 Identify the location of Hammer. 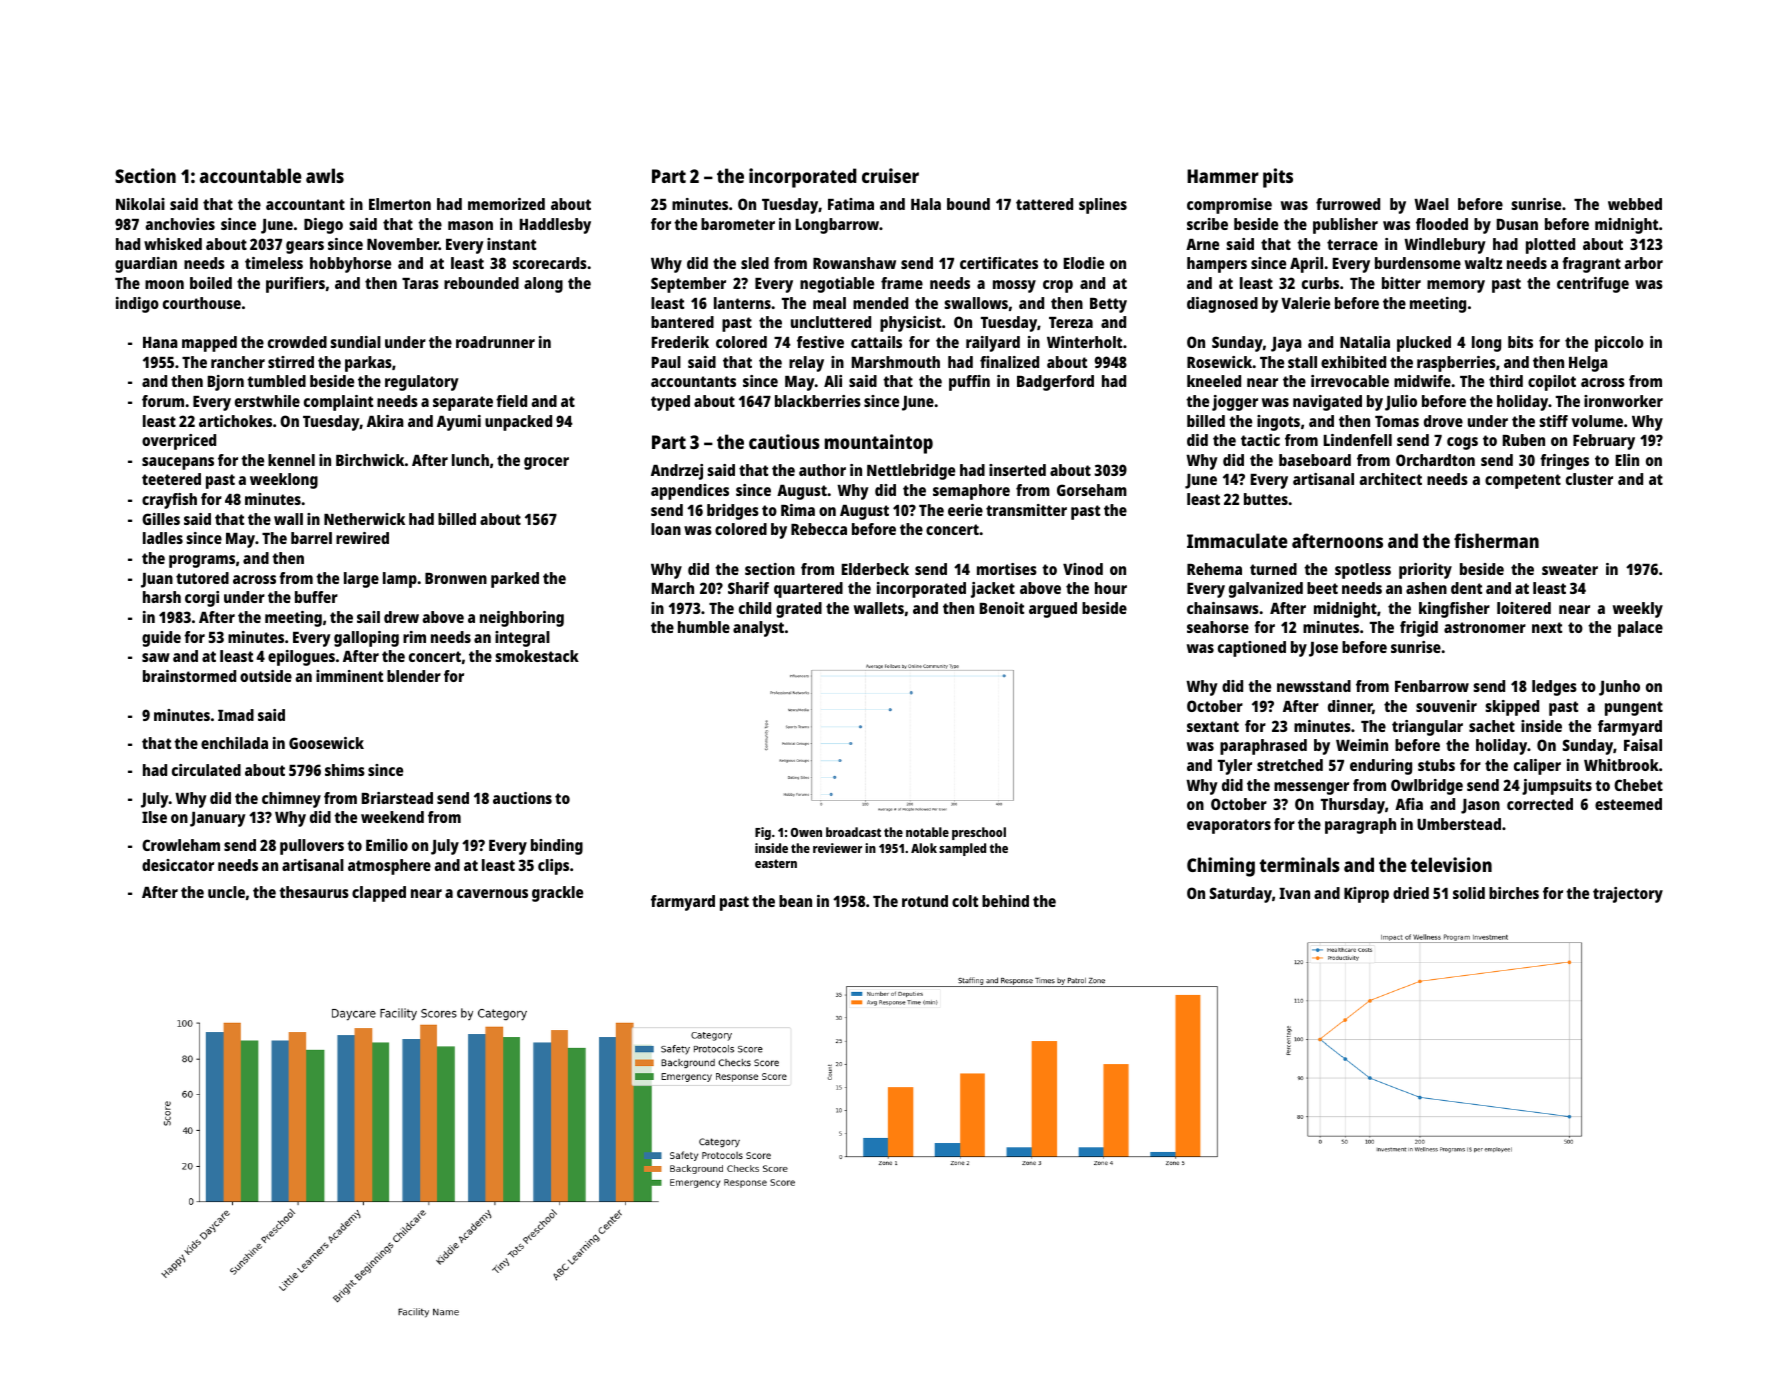
(1223, 176).
